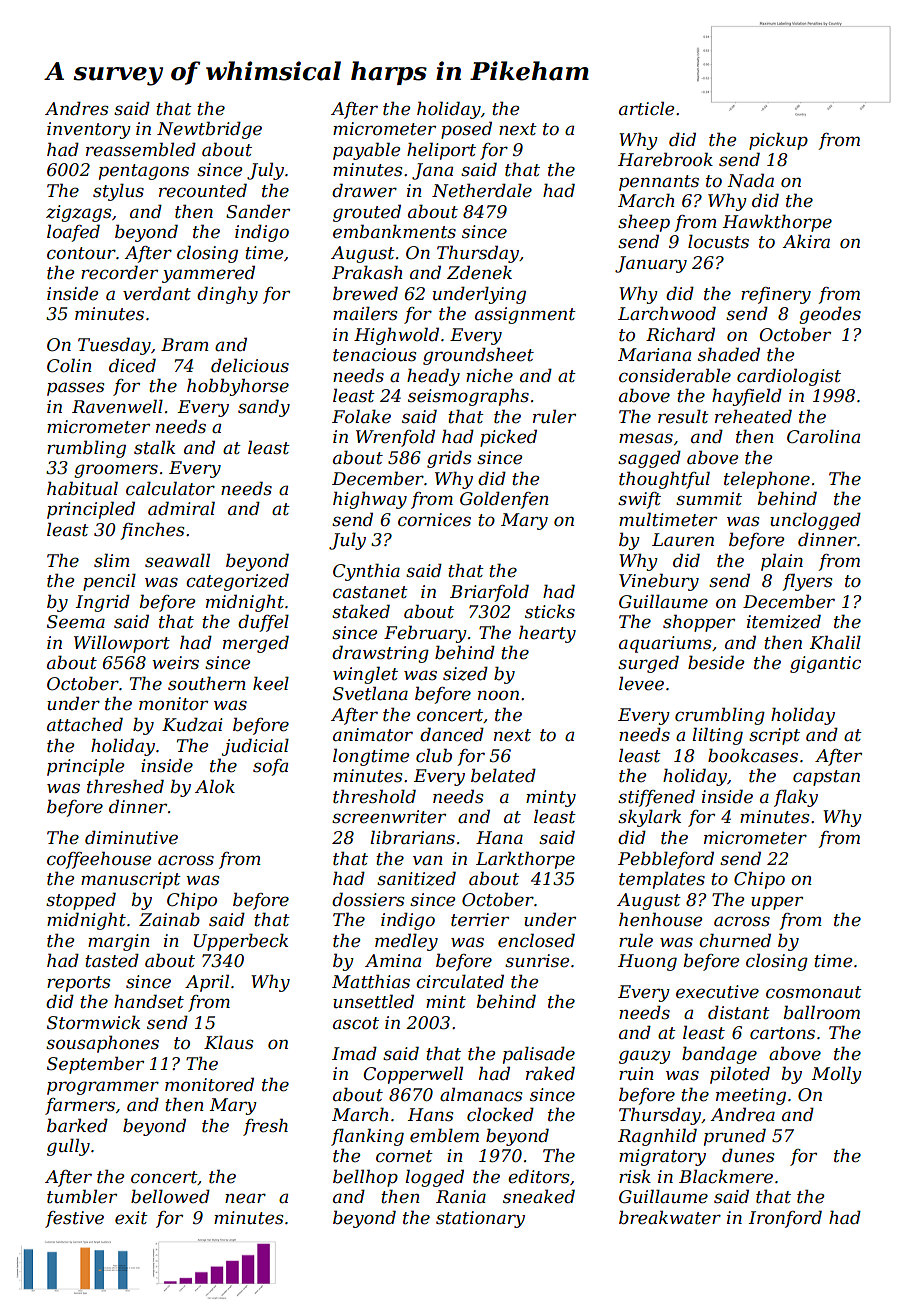 This image has height=1316, width=908. What do you see at coordinates (639, 500) in the image?
I see `swift` at bounding box center [639, 500].
